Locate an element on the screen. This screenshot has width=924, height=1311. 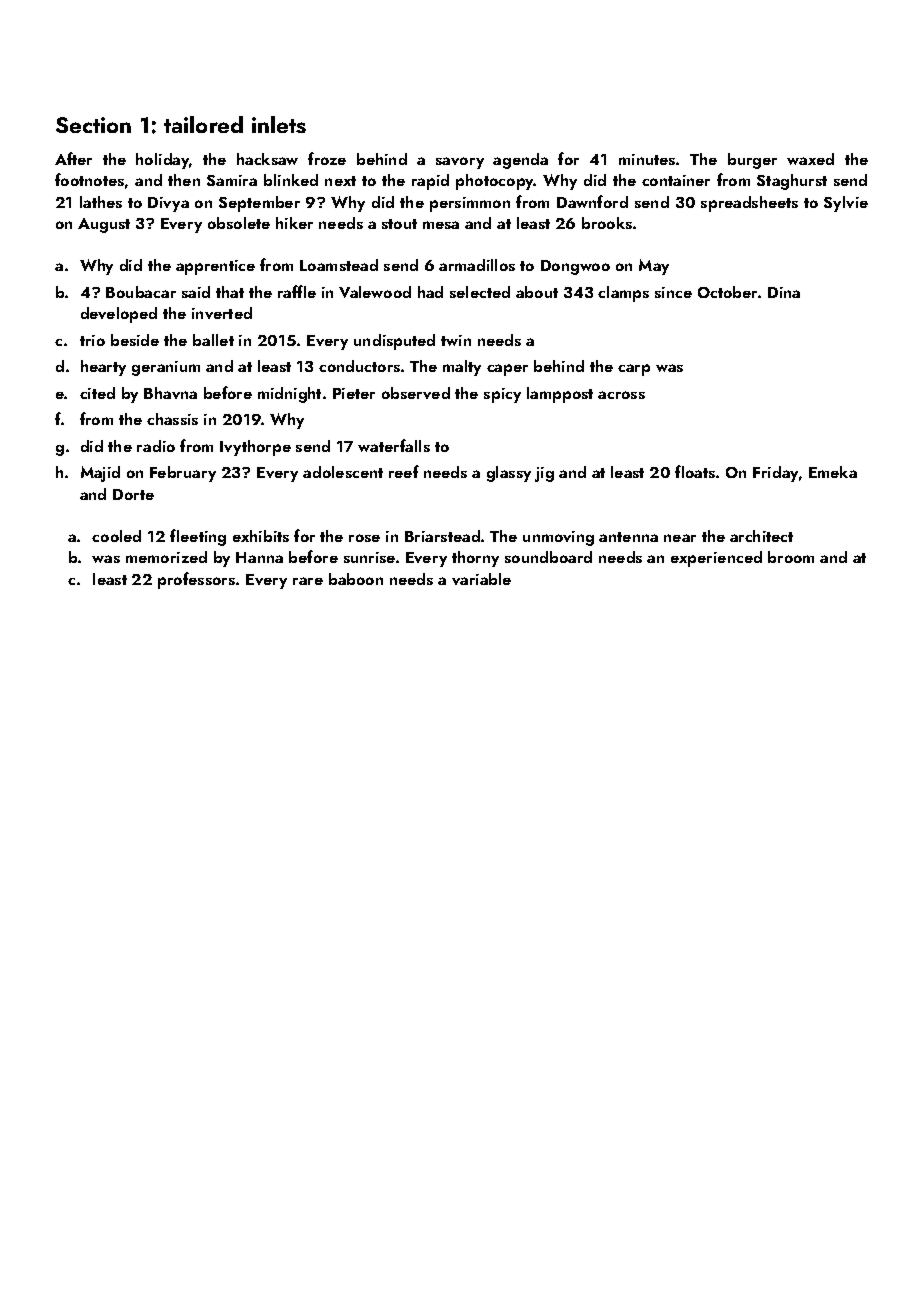
rapid is located at coordinates (430, 182).
